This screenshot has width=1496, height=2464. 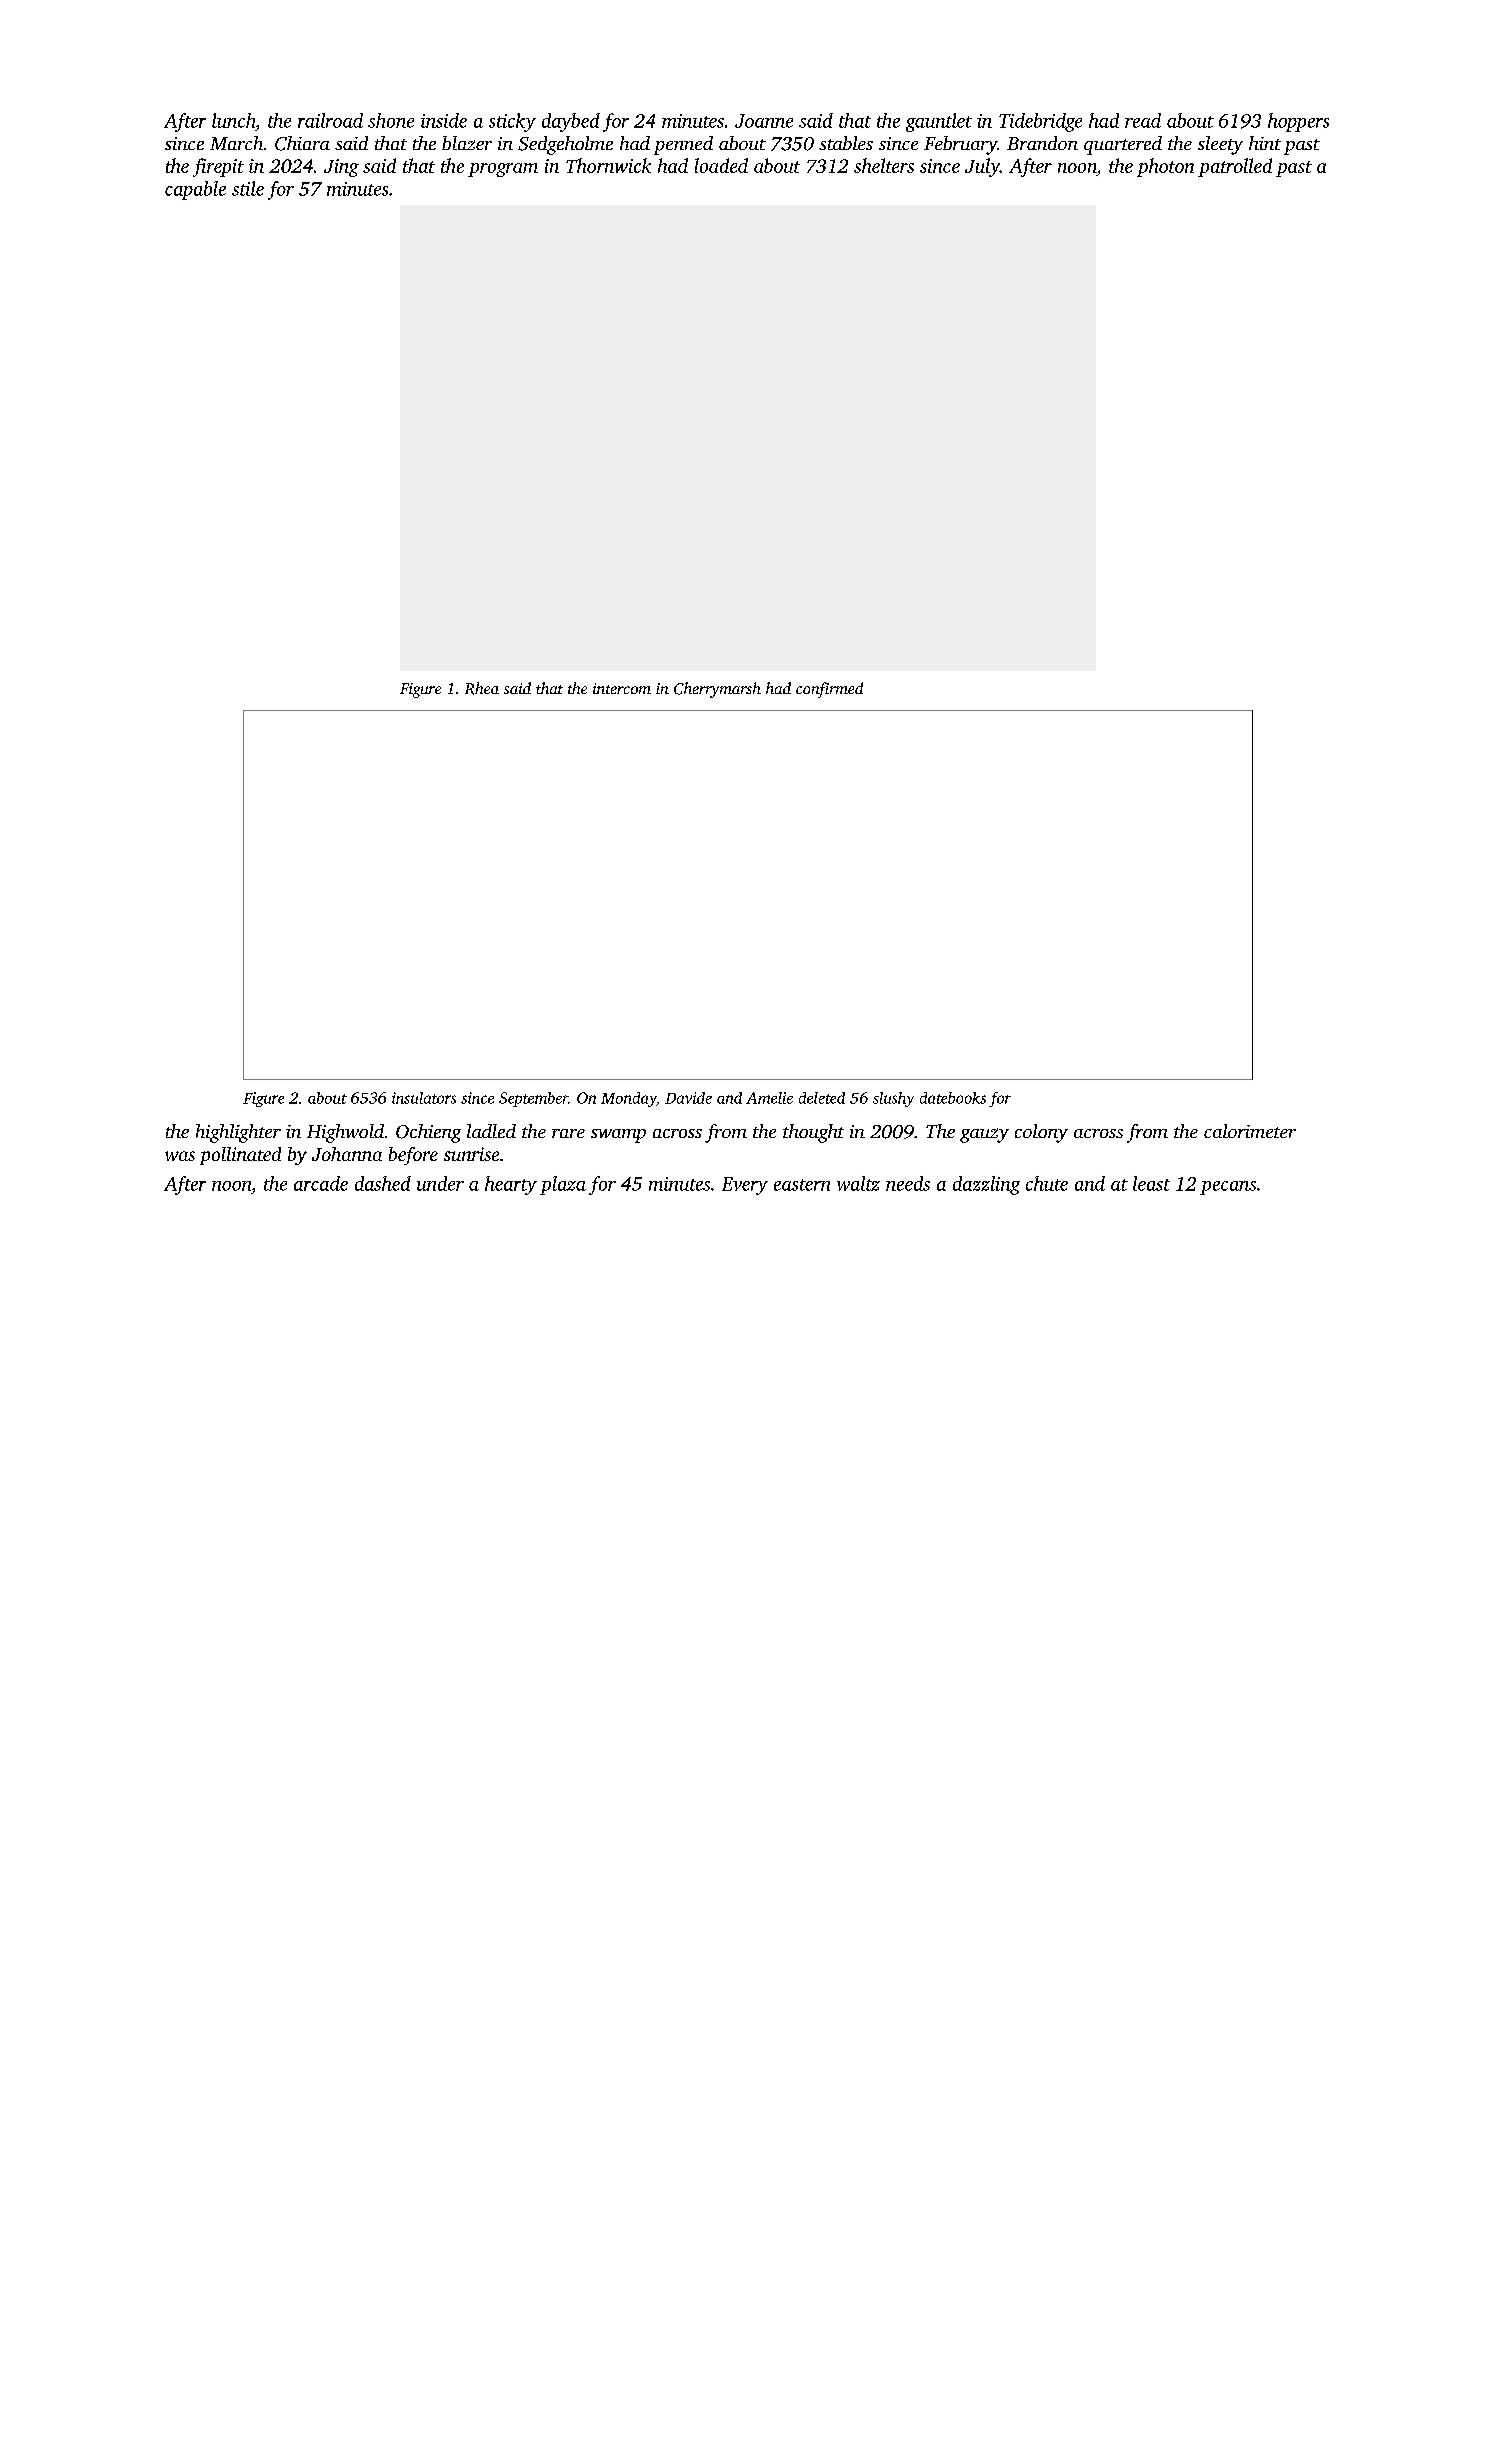 I want to click on Thornwick, so click(x=608, y=165).
